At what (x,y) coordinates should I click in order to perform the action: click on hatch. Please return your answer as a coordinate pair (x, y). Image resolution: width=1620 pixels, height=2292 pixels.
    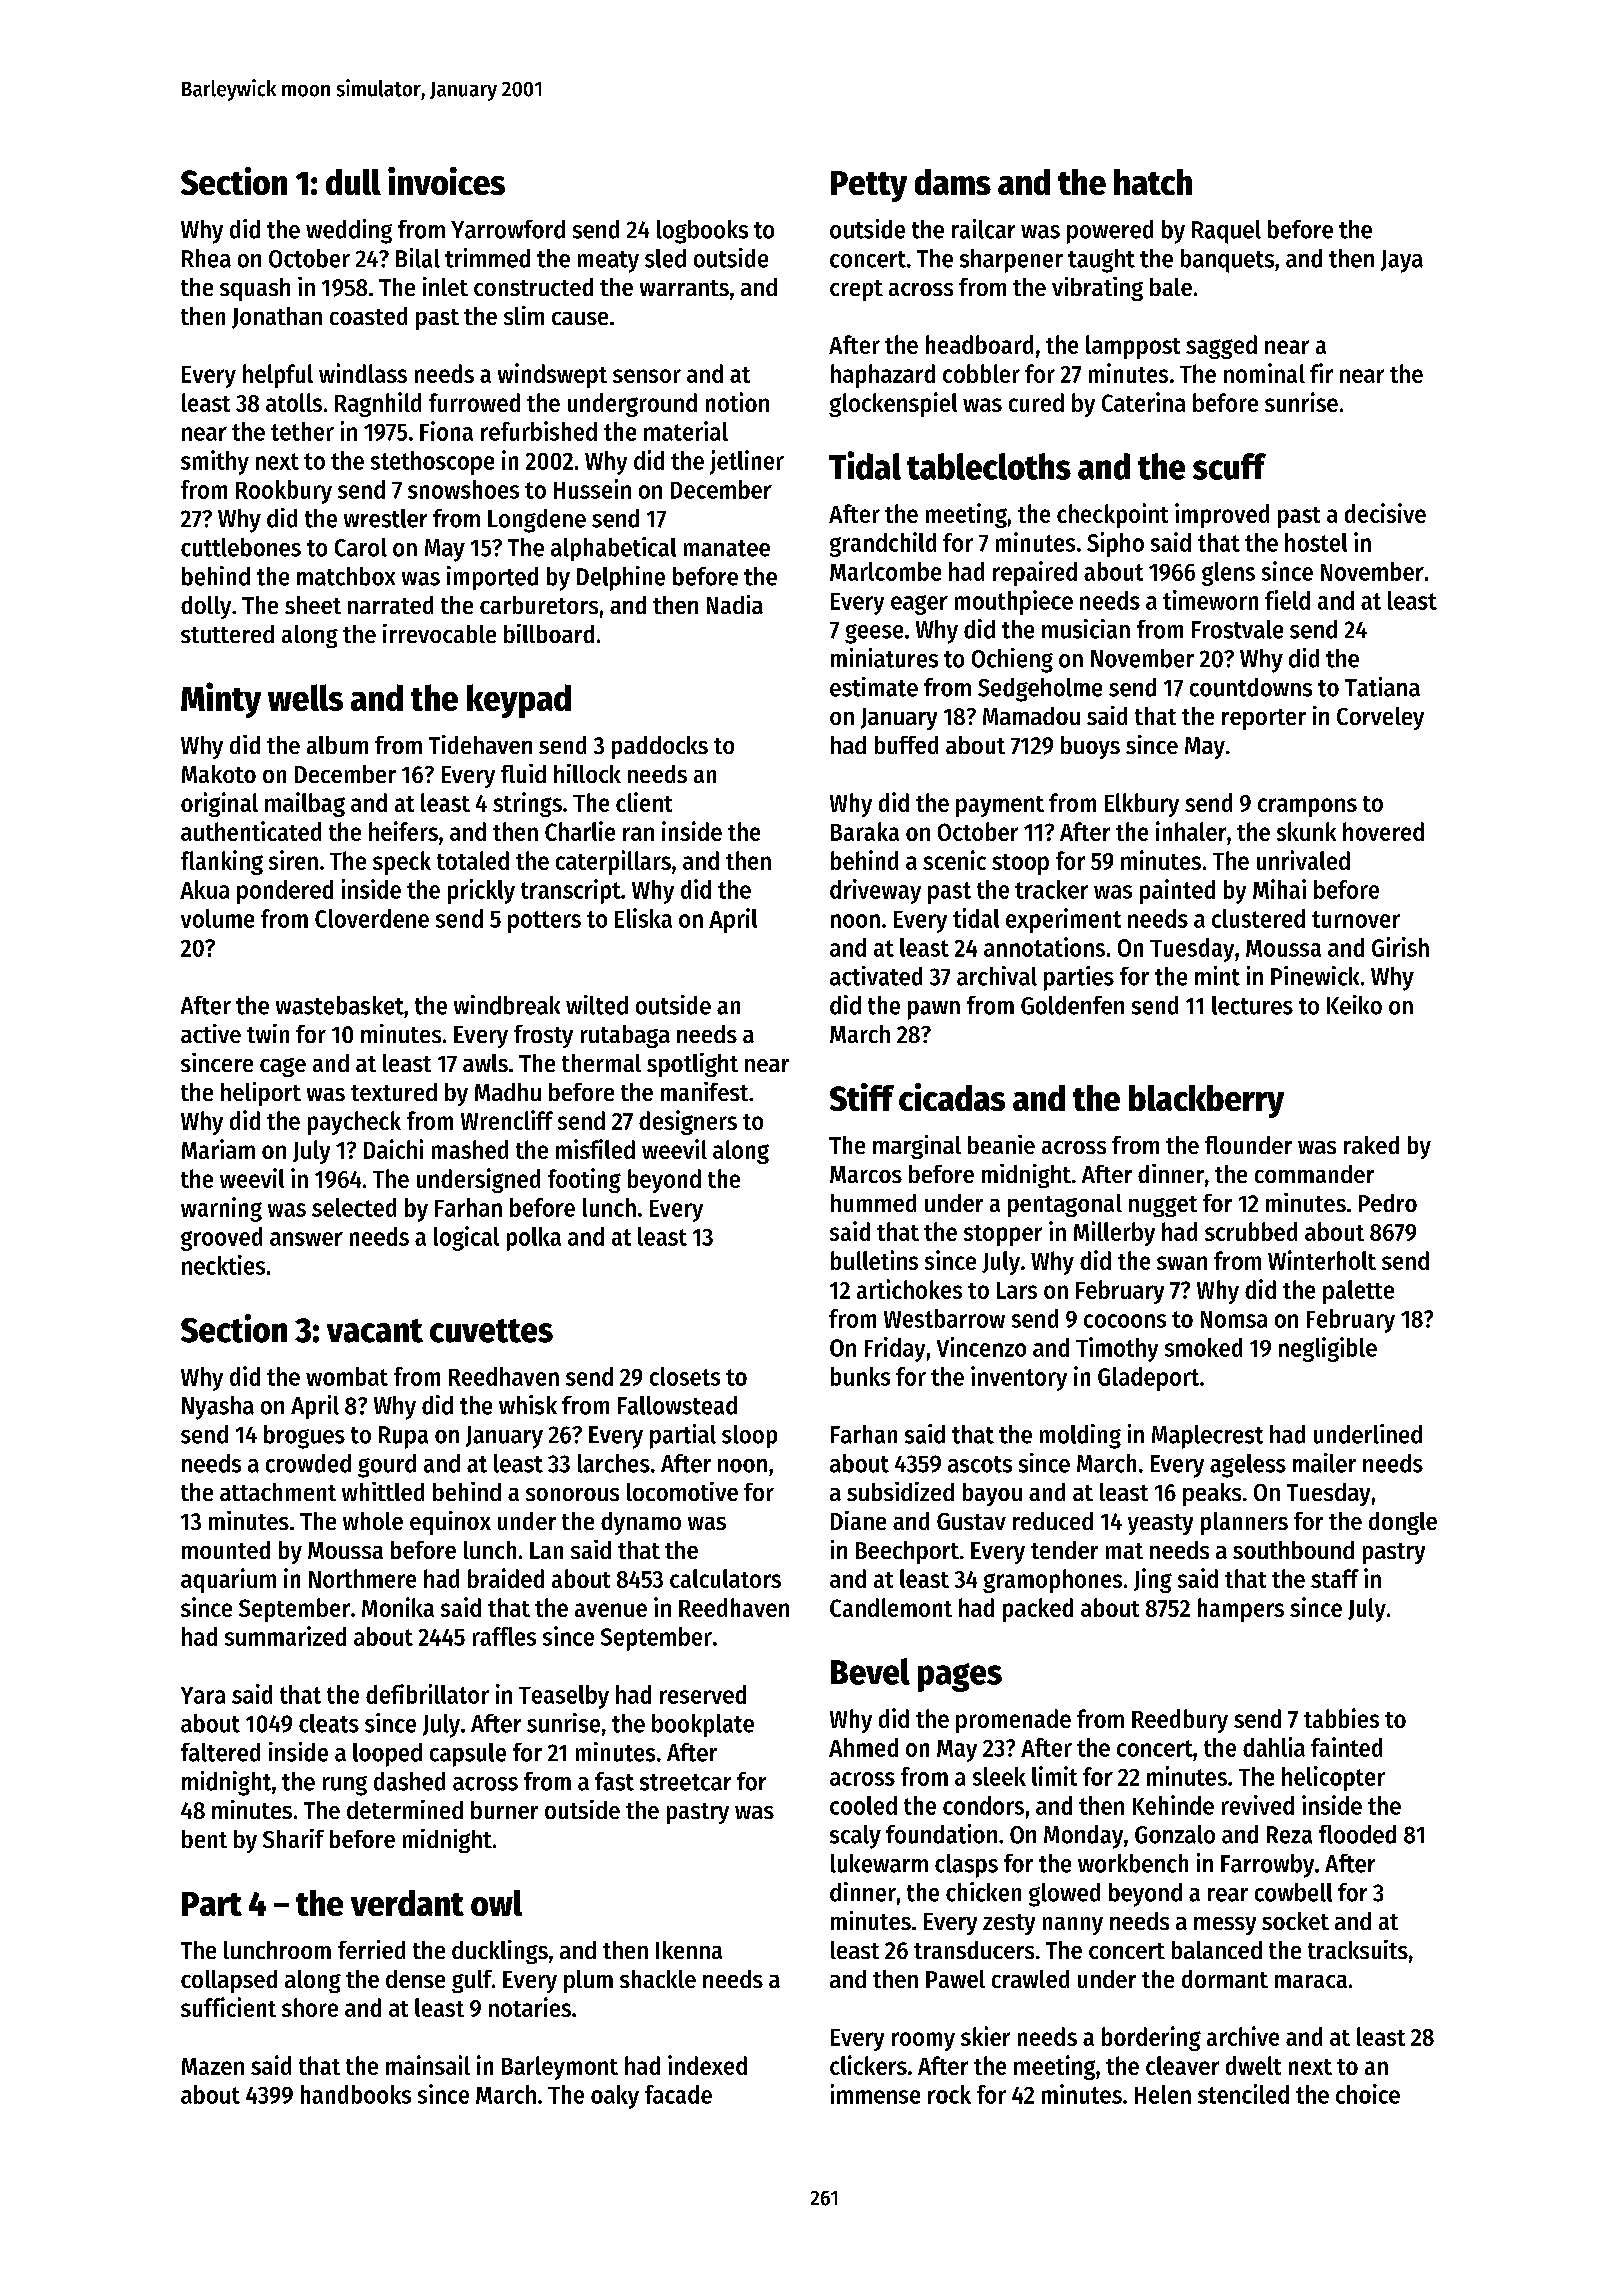
    Looking at the image, I should click on (1153, 182).
